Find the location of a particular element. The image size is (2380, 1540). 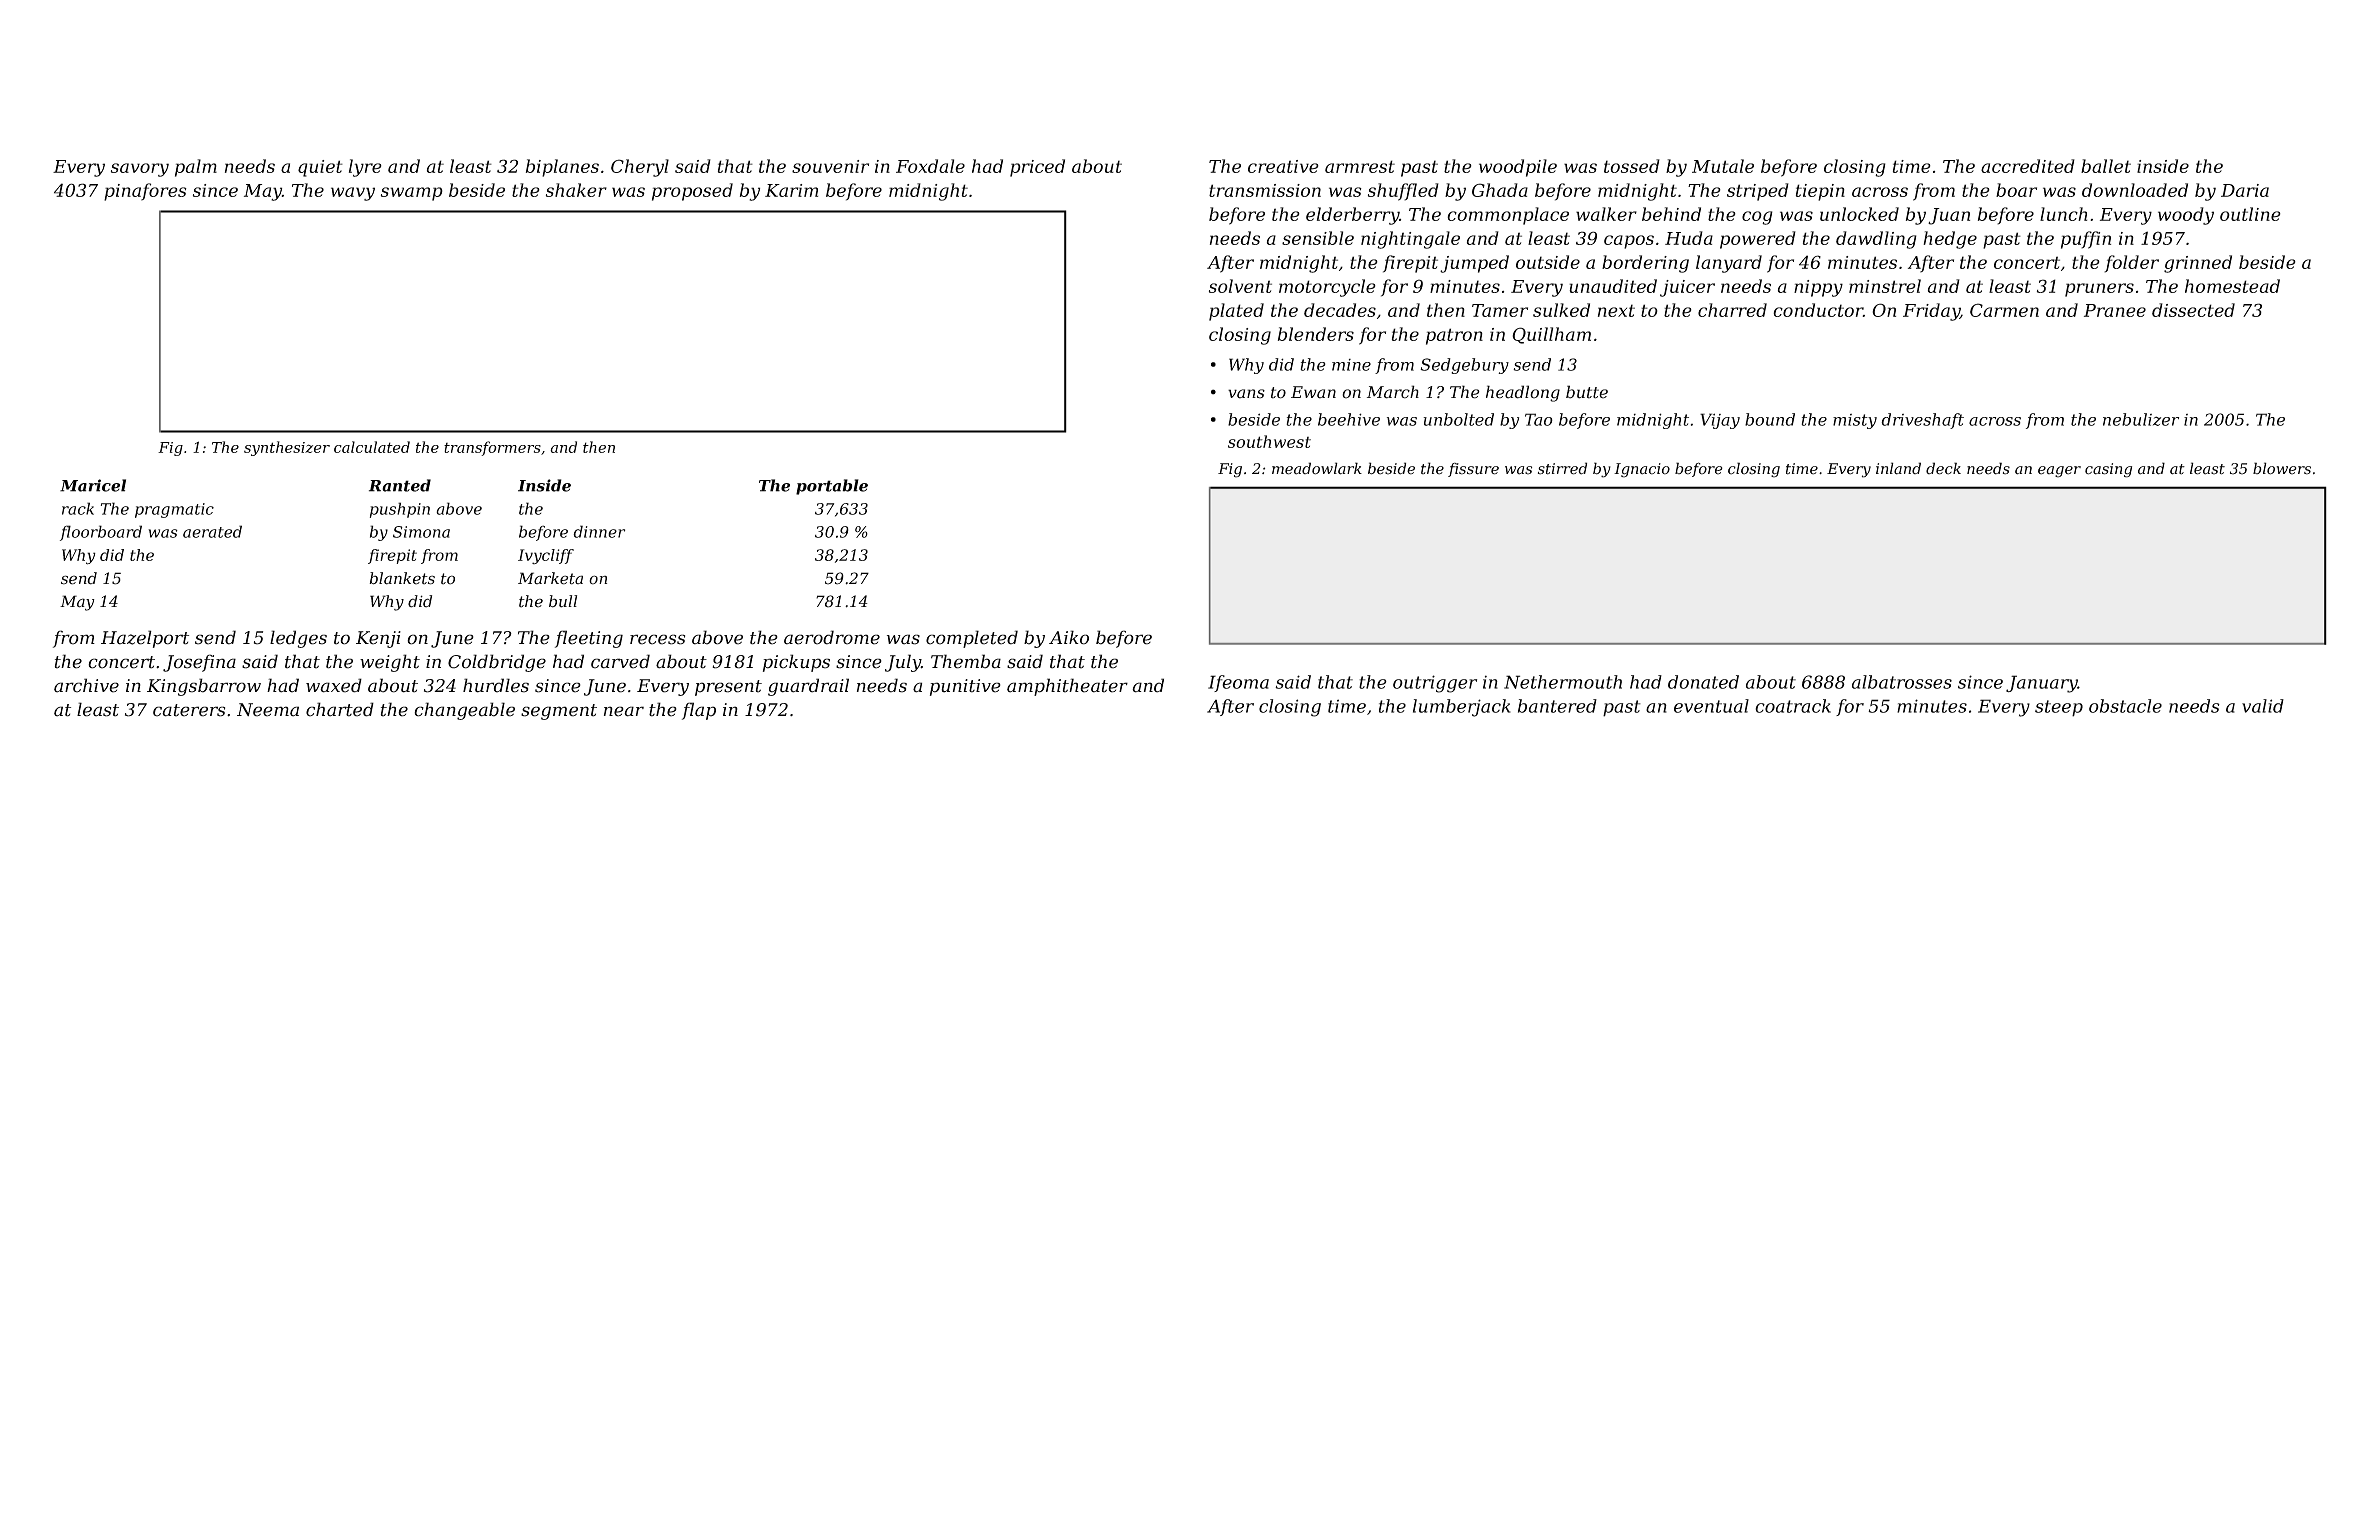

palm is located at coordinates (196, 168).
